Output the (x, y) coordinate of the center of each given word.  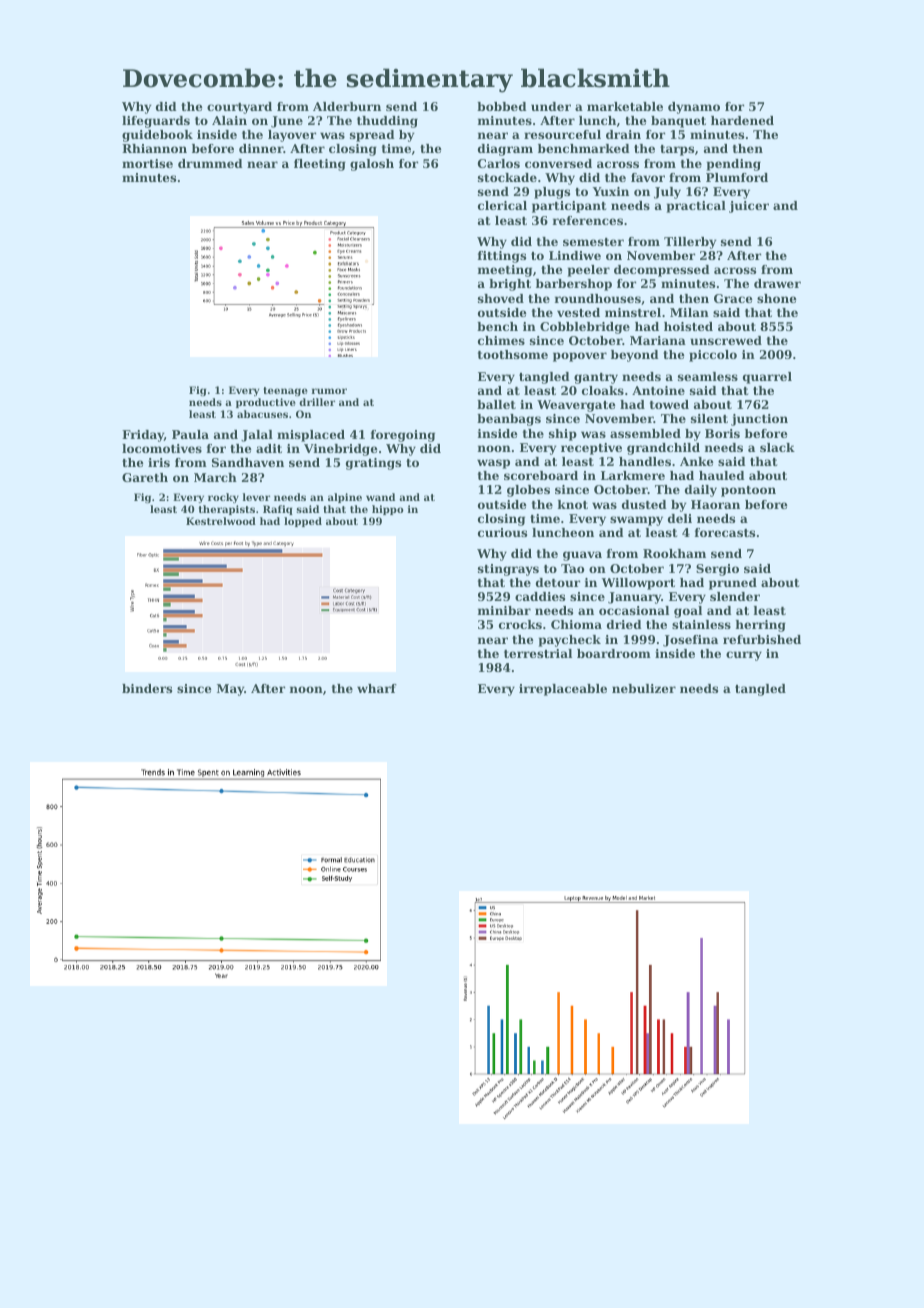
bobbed (502, 106)
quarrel (767, 378)
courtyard (239, 108)
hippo (388, 510)
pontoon (748, 491)
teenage (285, 391)
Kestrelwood (221, 521)
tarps (677, 150)
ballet (496, 404)
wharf (377, 688)
